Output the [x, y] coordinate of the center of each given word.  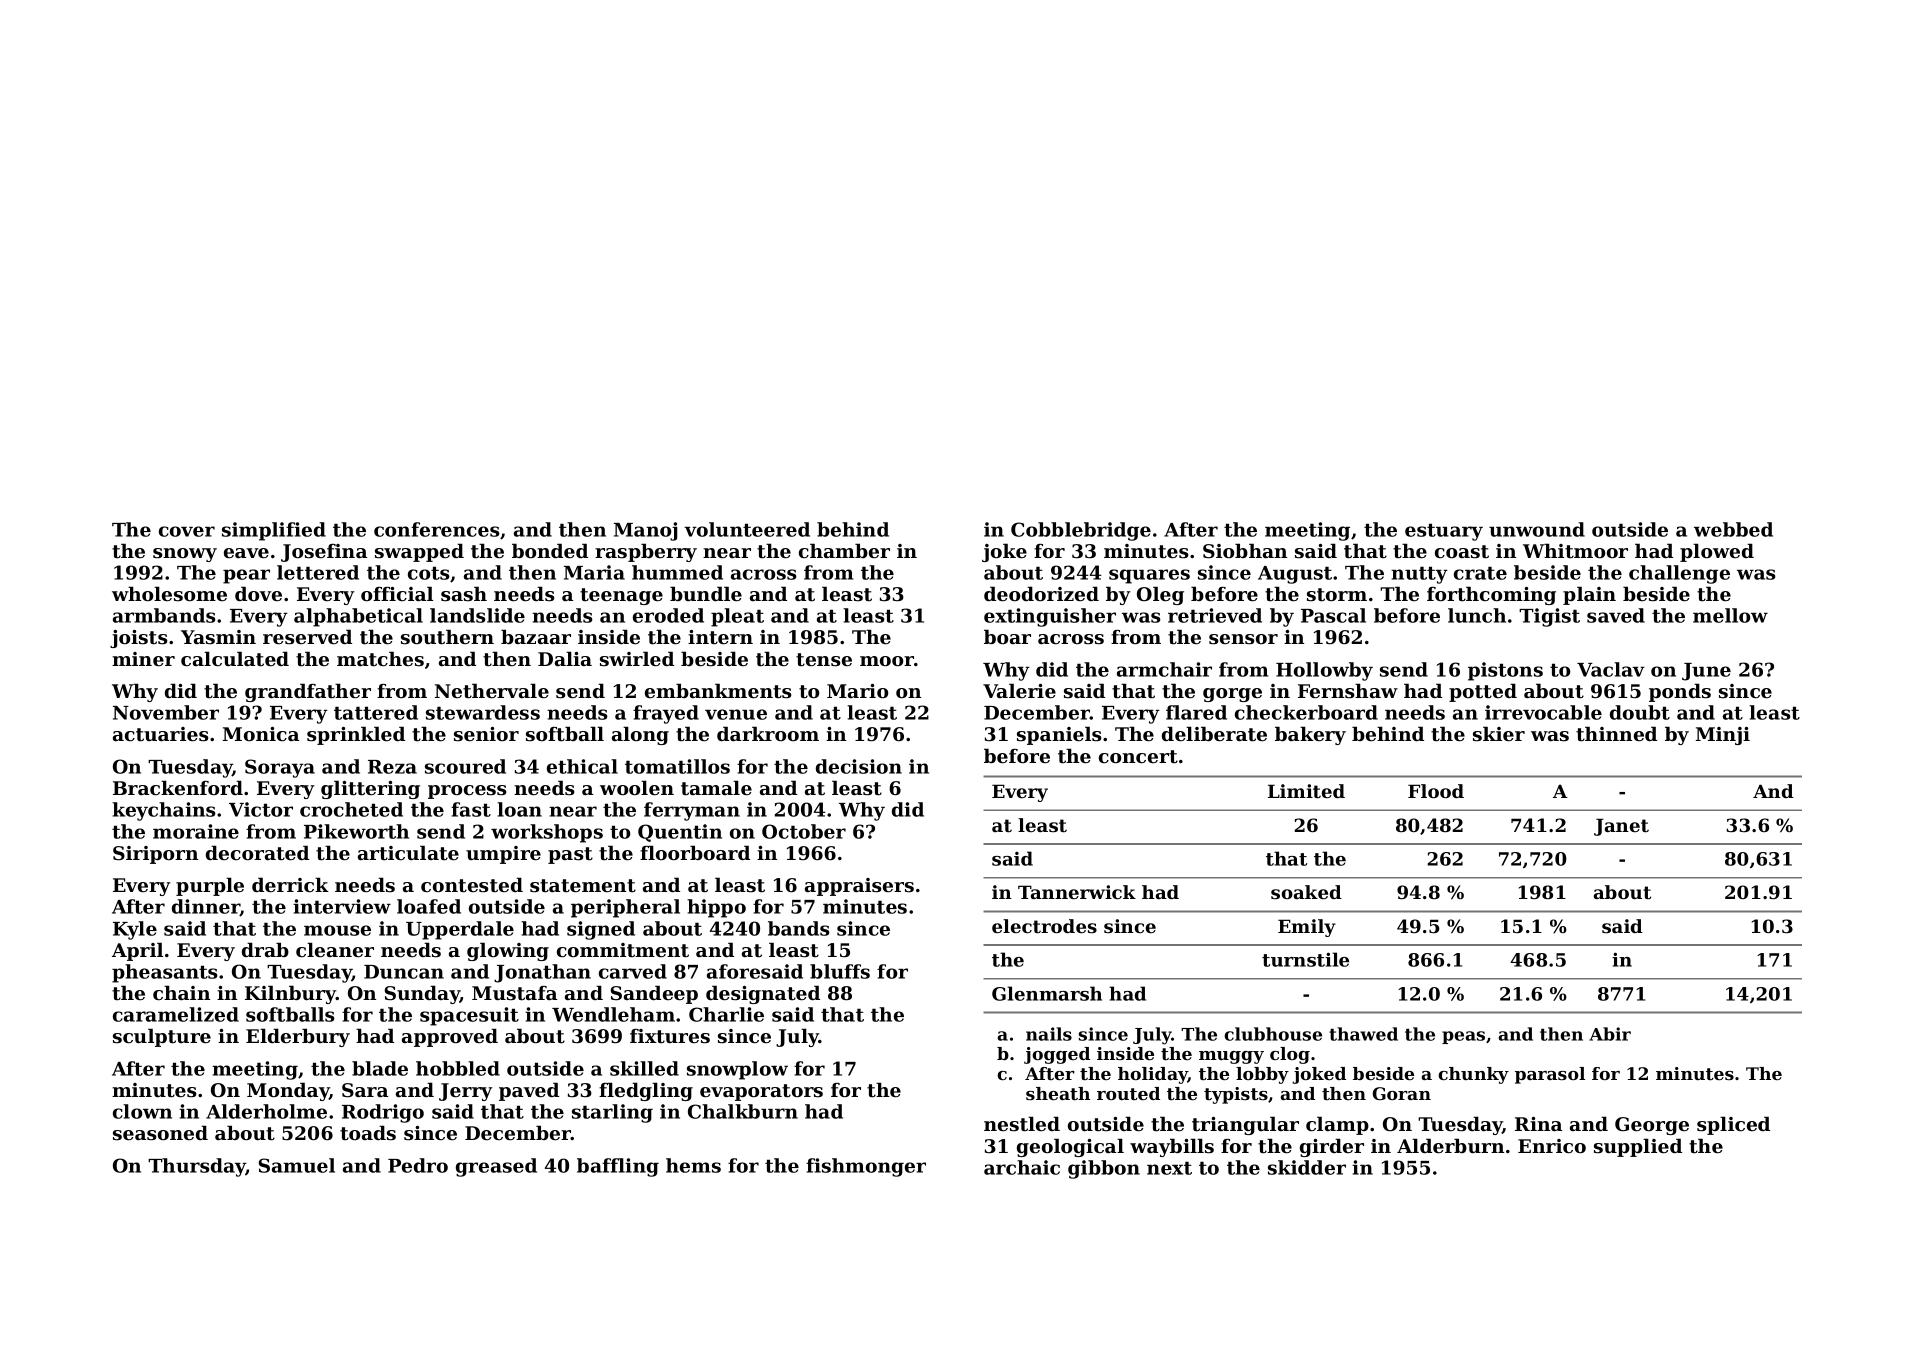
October [804, 831]
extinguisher [1050, 617]
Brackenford [178, 787]
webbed [1733, 529]
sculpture [162, 1037]
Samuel [297, 1165]
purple [210, 886]
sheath [1058, 1093]
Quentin [680, 833]
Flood [1436, 791]
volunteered [747, 529]
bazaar [536, 636]
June [1706, 672]
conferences [437, 529]
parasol [1550, 1075]
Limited [1306, 791]
